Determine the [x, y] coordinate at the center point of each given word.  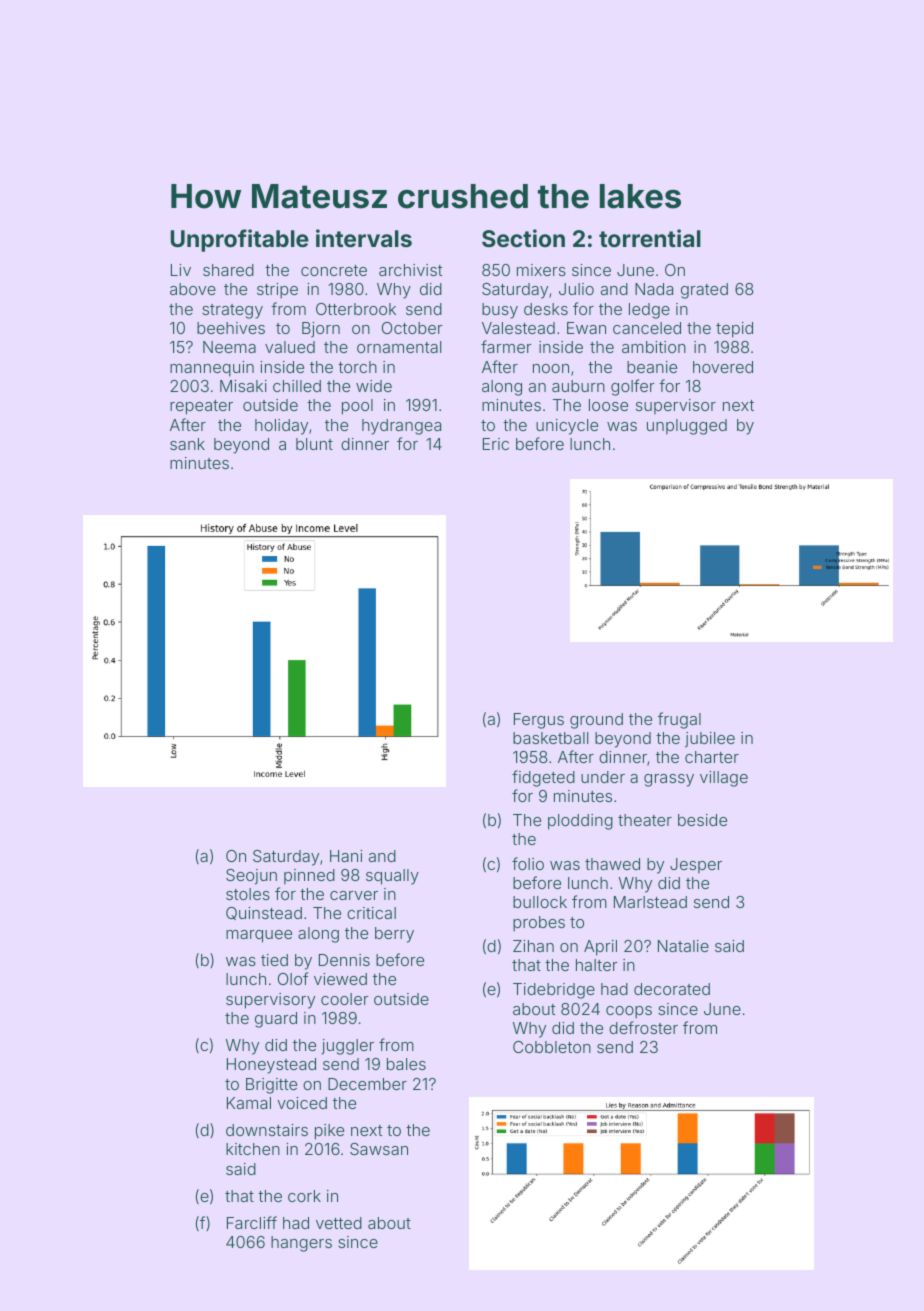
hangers [301, 1244]
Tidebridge [554, 991]
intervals [364, 238]
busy [500, 311]
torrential [650, 238]
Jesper [696, 865]
